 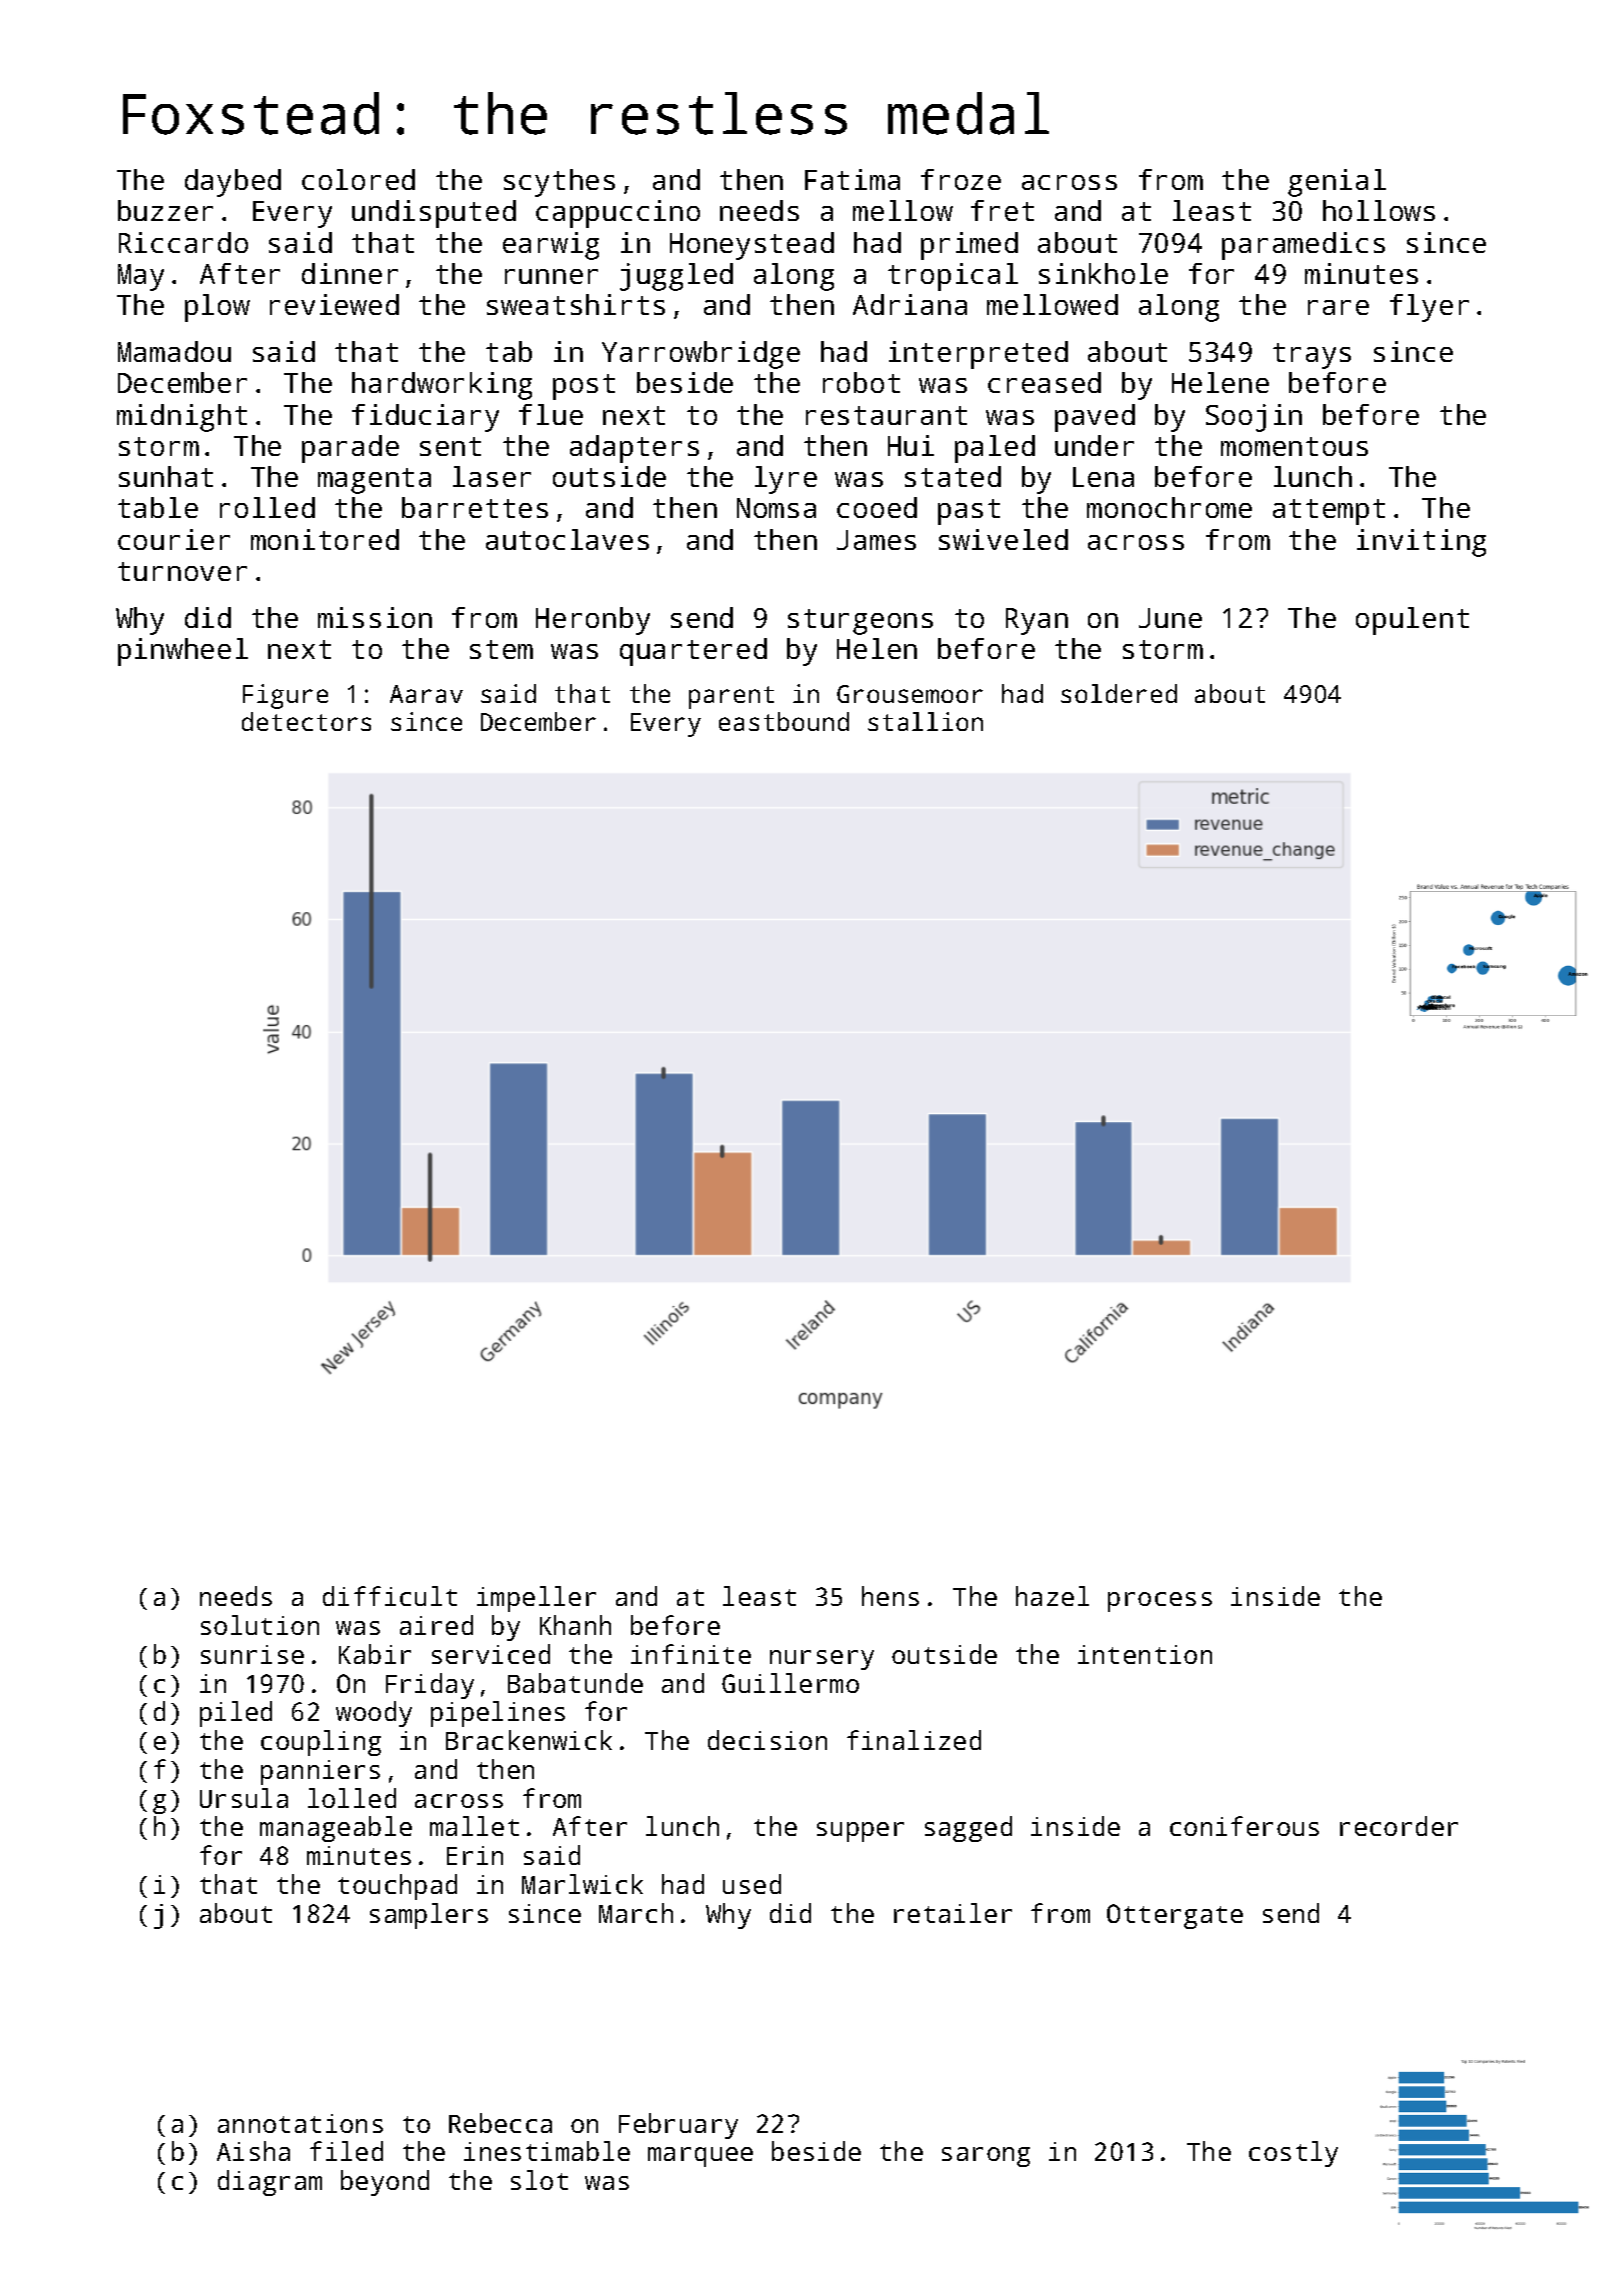 I want to click on sarong, so click(x=986, y=2157).
